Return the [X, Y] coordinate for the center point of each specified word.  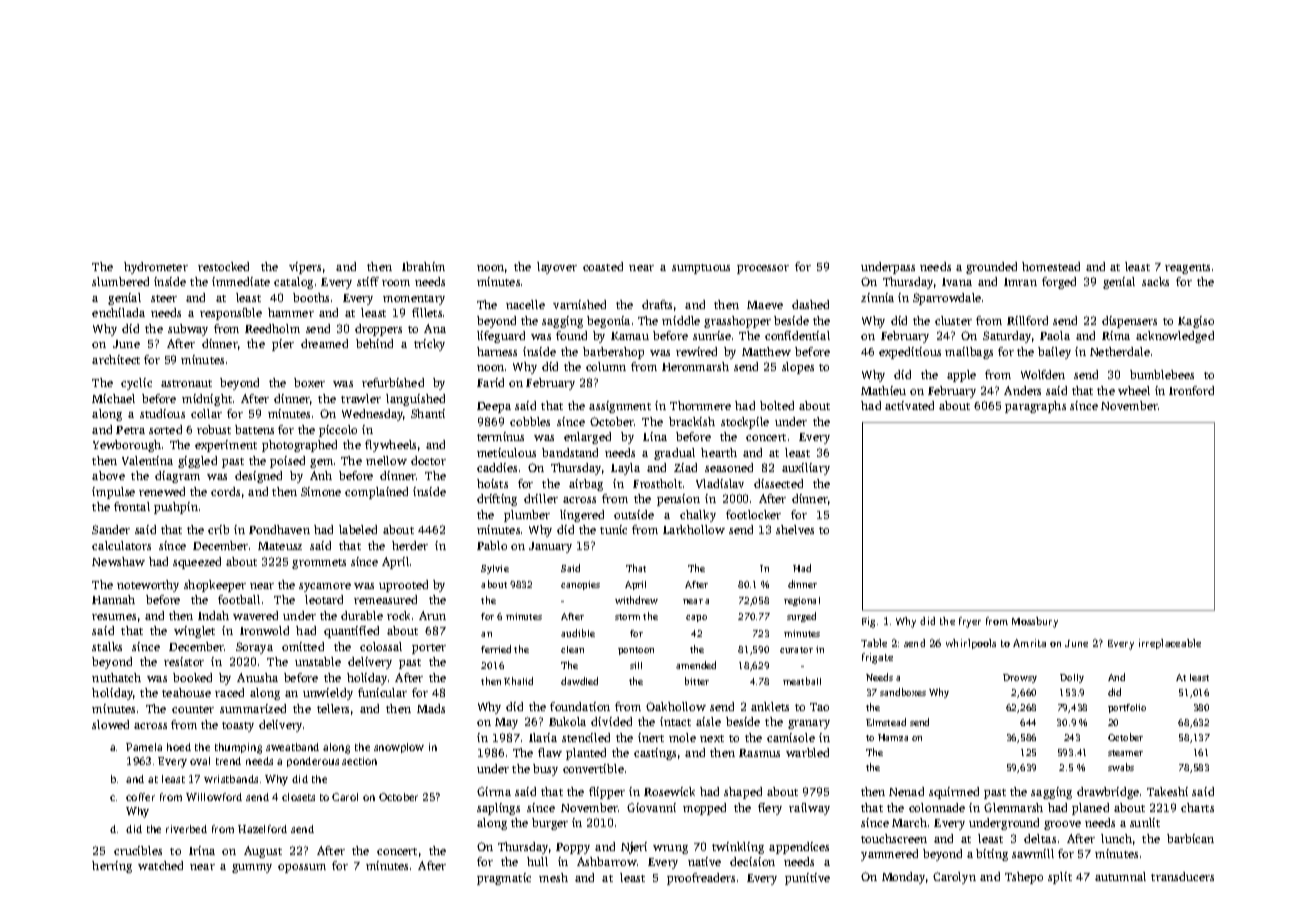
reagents [1187, 269]
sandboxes [903, 692]
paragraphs [1035, 407]
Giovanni [651, 807]
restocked [223, 266]
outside [634, 514]
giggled [197, 462]
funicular [382, 692]
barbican [1190, 838]
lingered [582, 516]
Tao [819, 707]
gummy [252, 868]
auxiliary [806, 469]
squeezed [197, 563]
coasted [603, 266]
